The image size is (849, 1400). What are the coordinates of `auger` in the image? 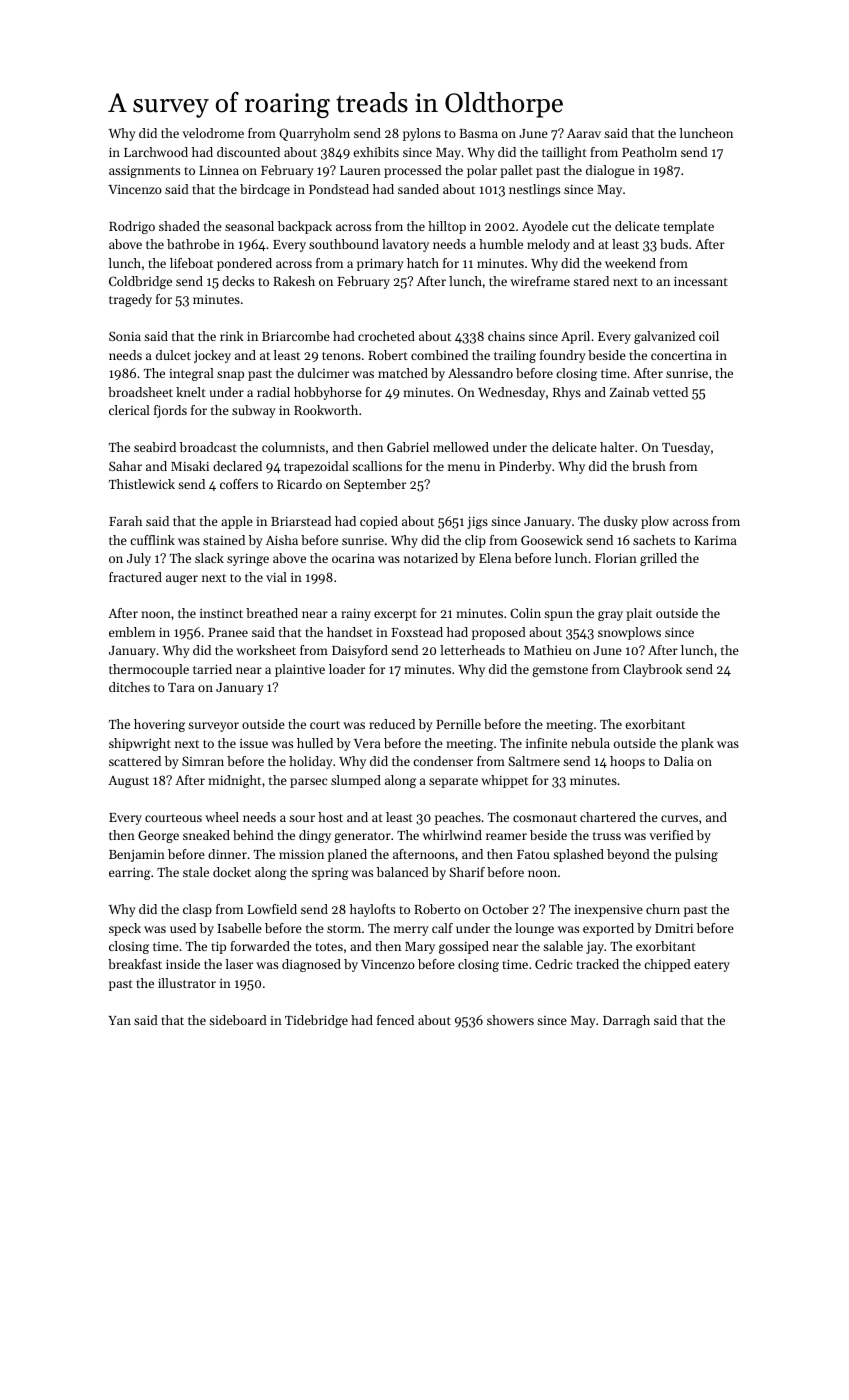 It's located at (182, 580).
